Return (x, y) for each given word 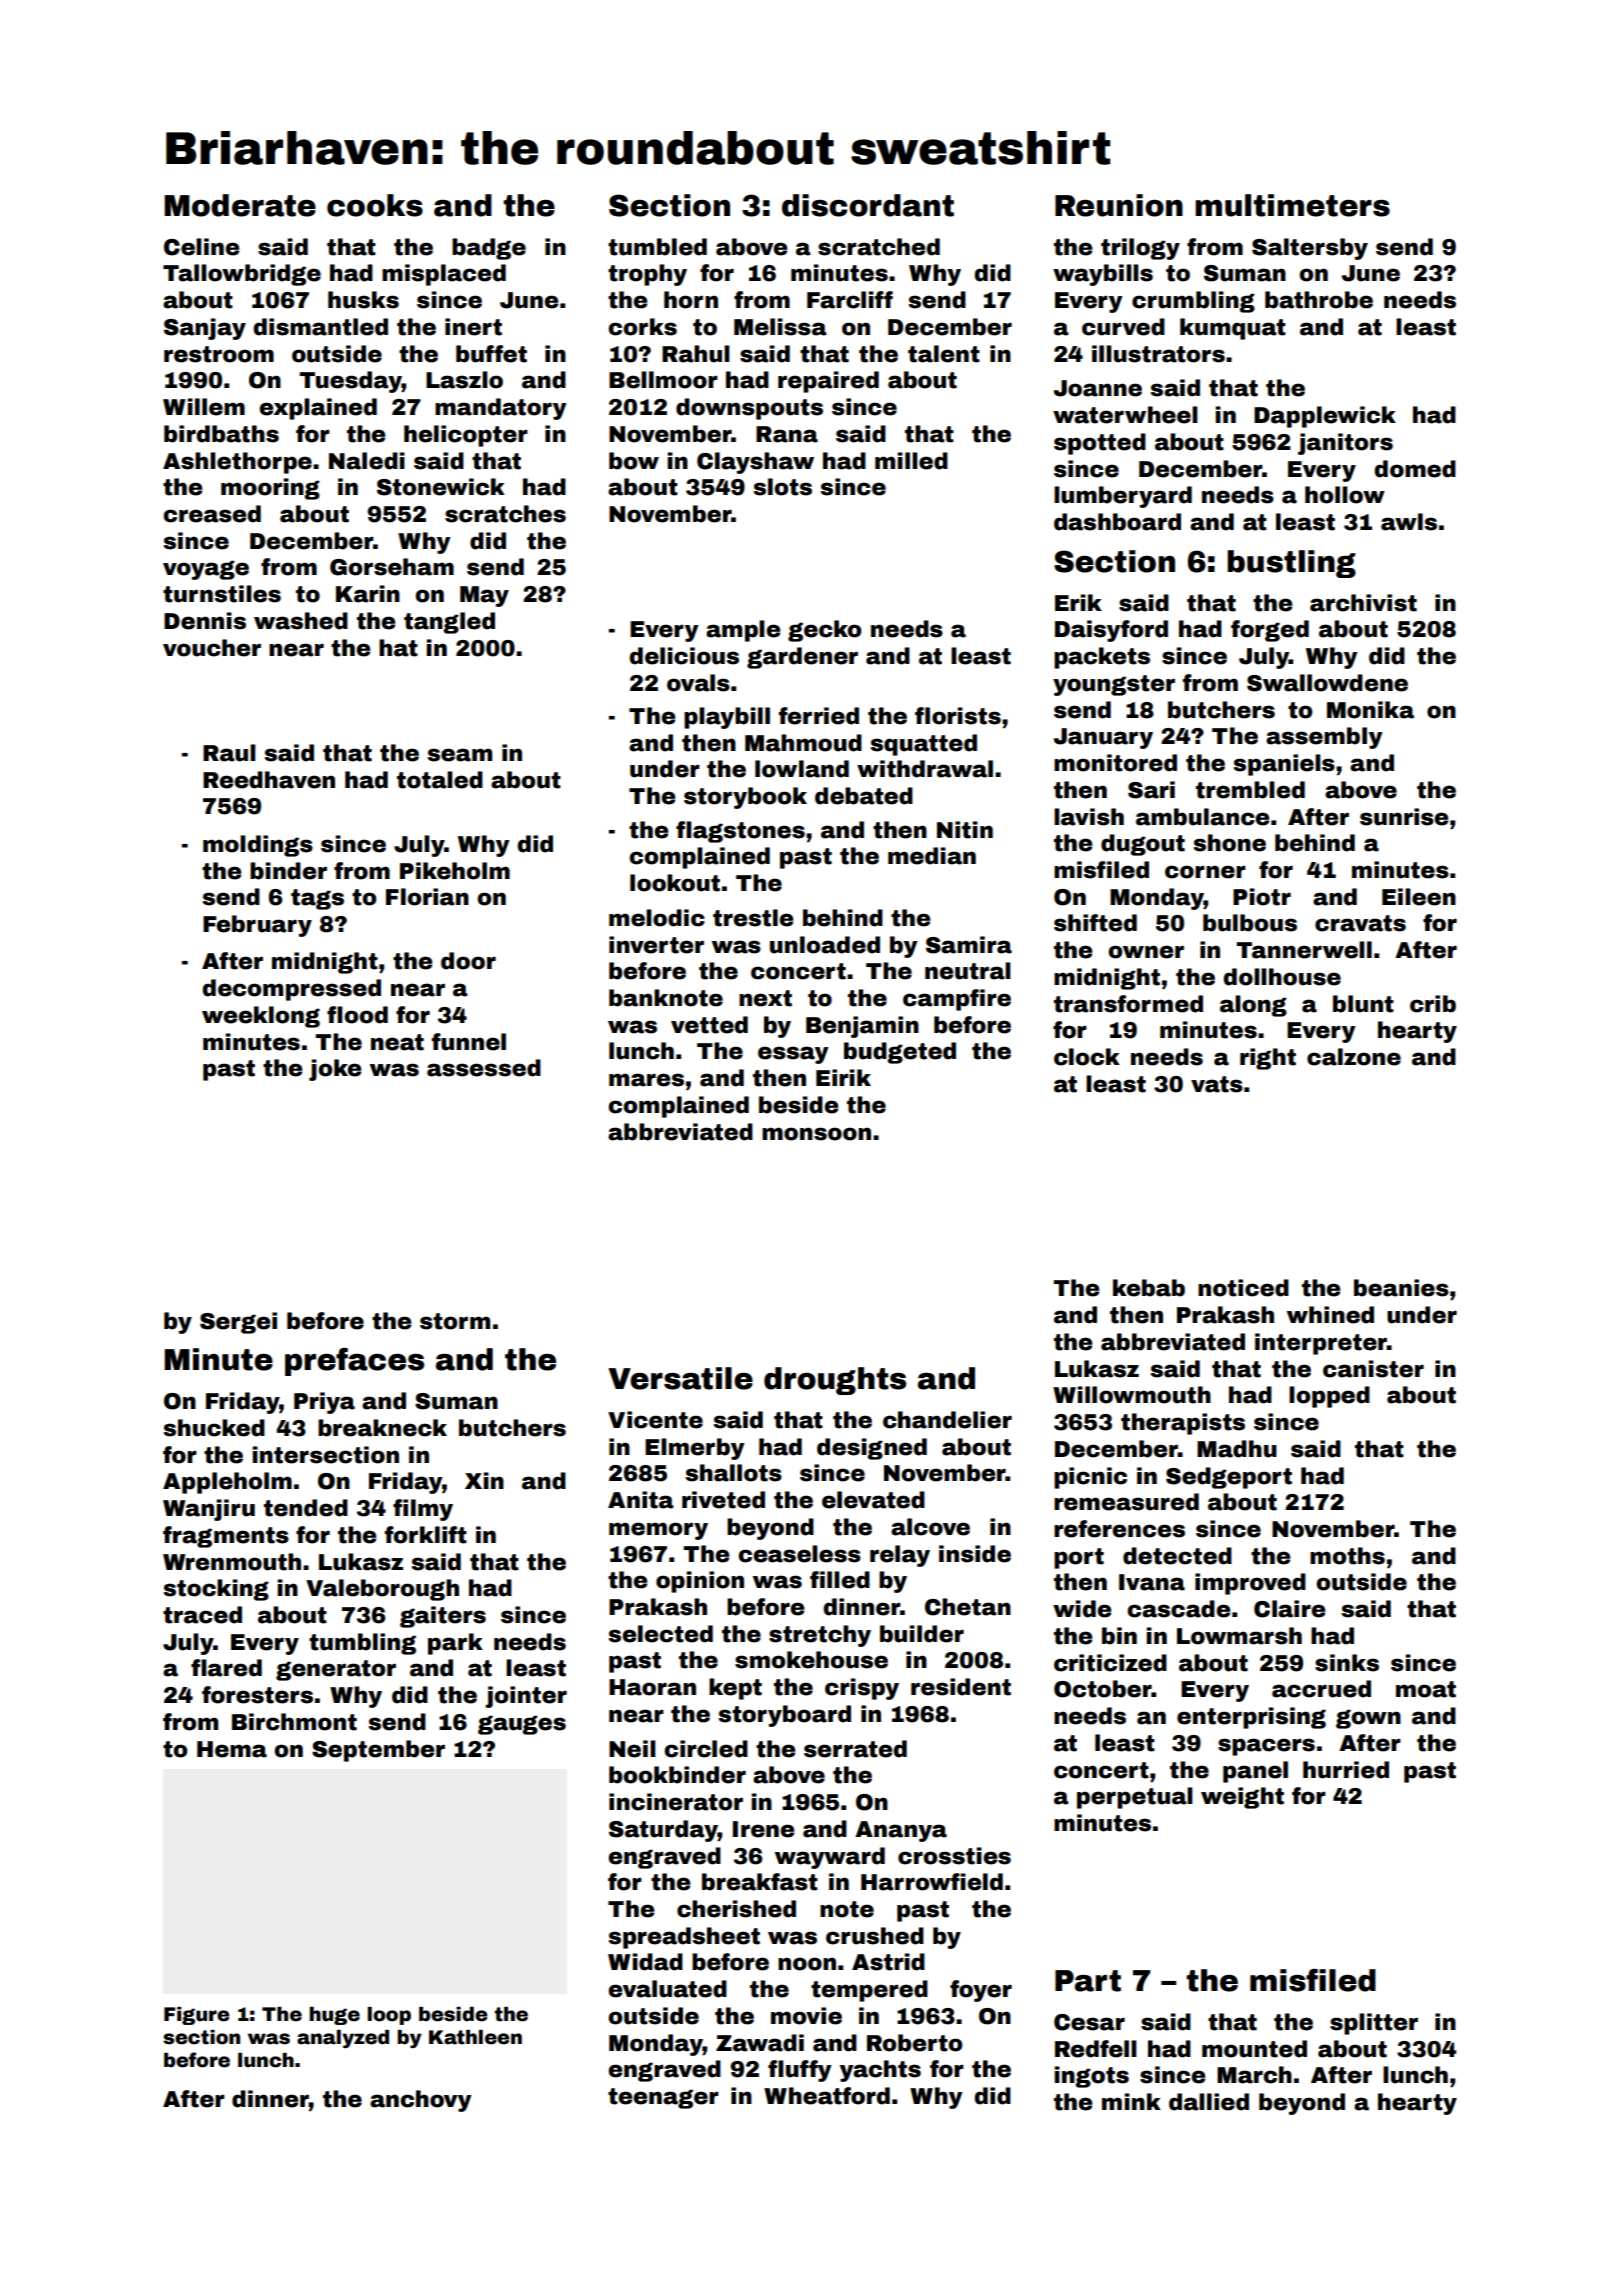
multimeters (1292, 205)
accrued (1321, 1689)
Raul (229, 753)
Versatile (680, 1378)
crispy (862, 1689)
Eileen (1419, 897)
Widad (645, 1962)
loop (389, 2016)
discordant (868, 205)
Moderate (240, 205)
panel (1255, 1772)
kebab (1149, 1288)
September (378, 1751)
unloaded (825, 945)
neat (397, 1042)
